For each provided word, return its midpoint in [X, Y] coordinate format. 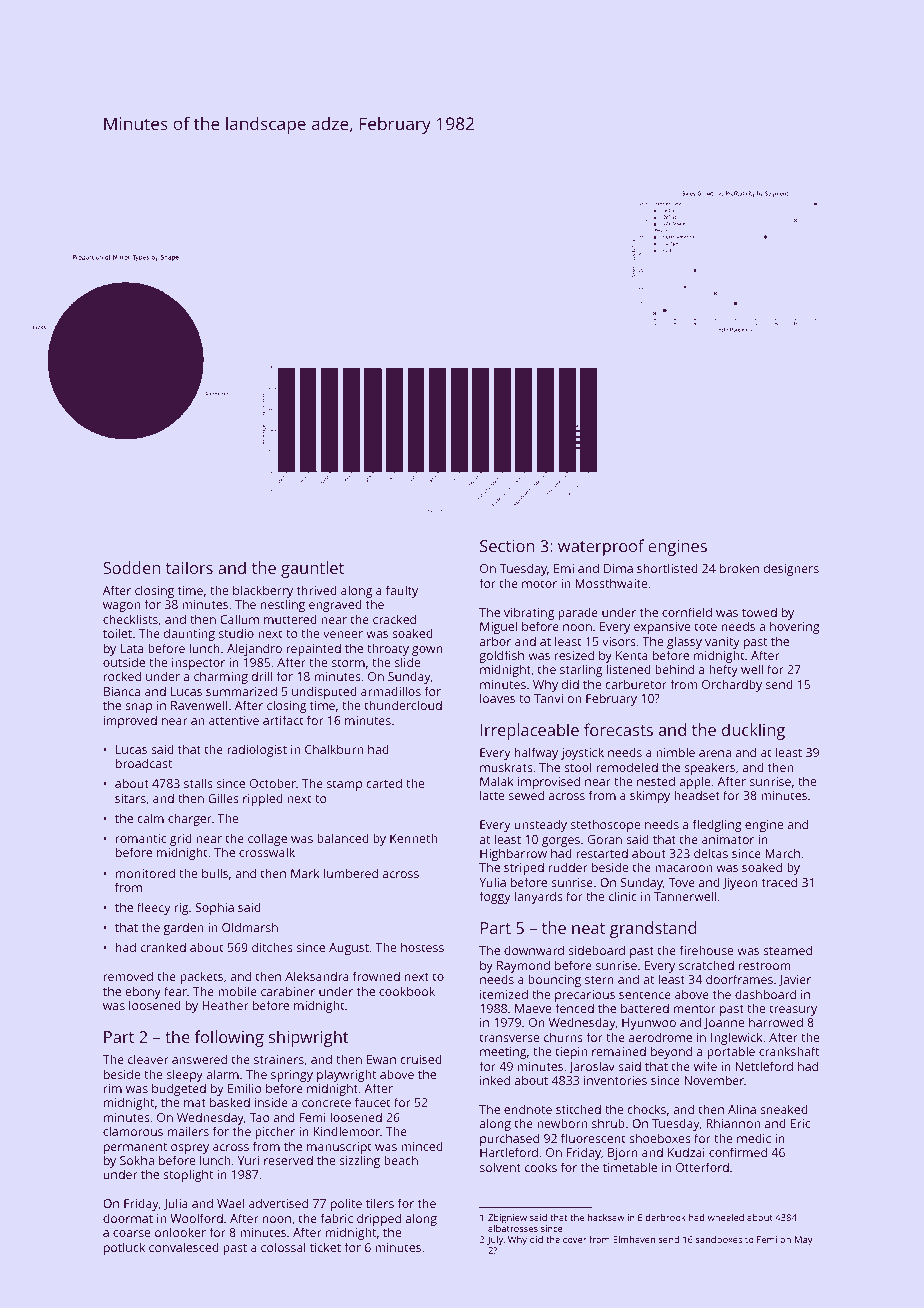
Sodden [131, 567]
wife [705, 1066]
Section [507, 546]
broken [739, 568]
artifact [283, 720]
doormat [128, 1218]
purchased [509, 1139]
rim [113, 1088]
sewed [526, 795]
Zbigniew [507, 1218]
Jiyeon [740, 884]
